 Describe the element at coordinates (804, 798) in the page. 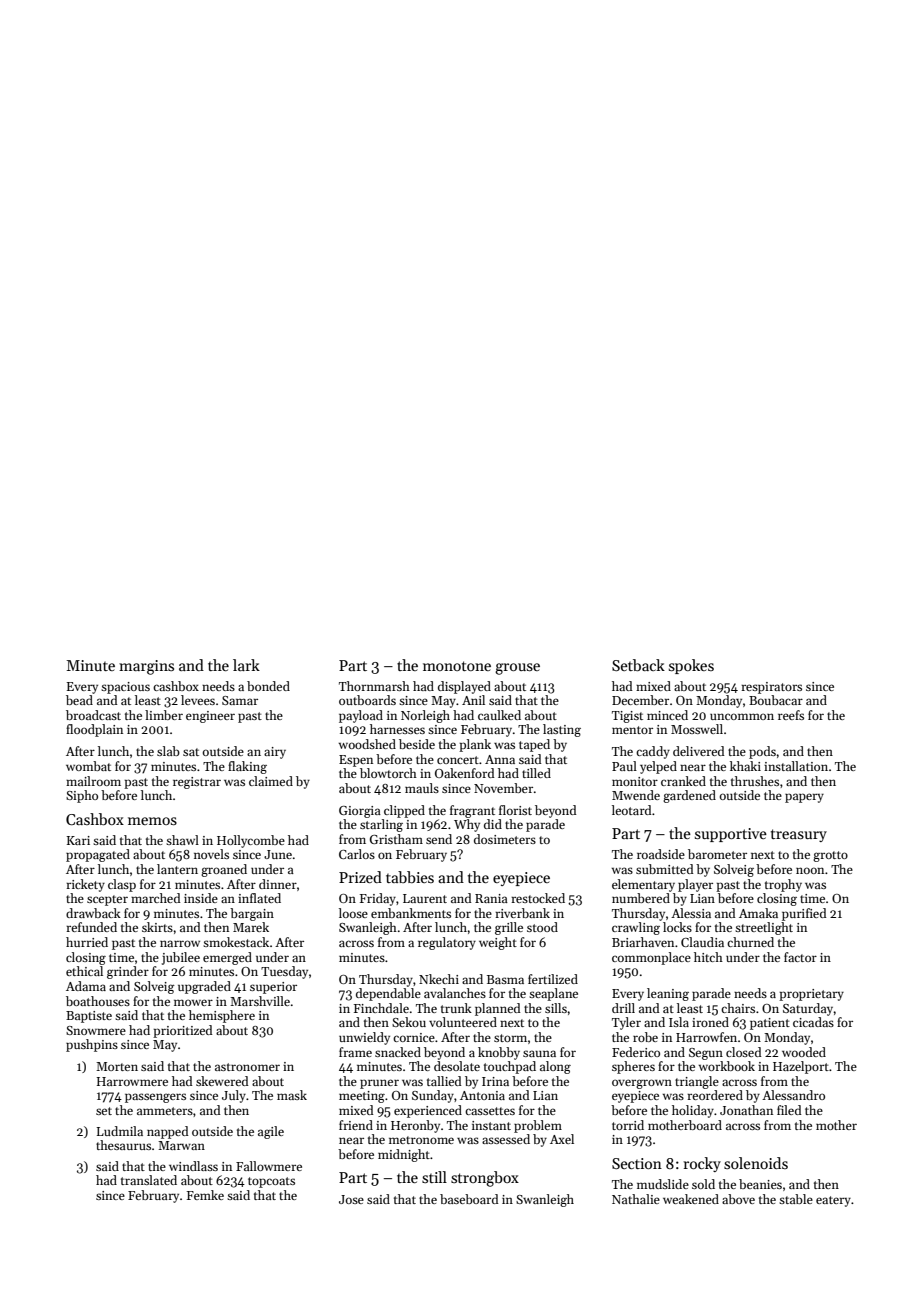

I see `papery` at that location.
